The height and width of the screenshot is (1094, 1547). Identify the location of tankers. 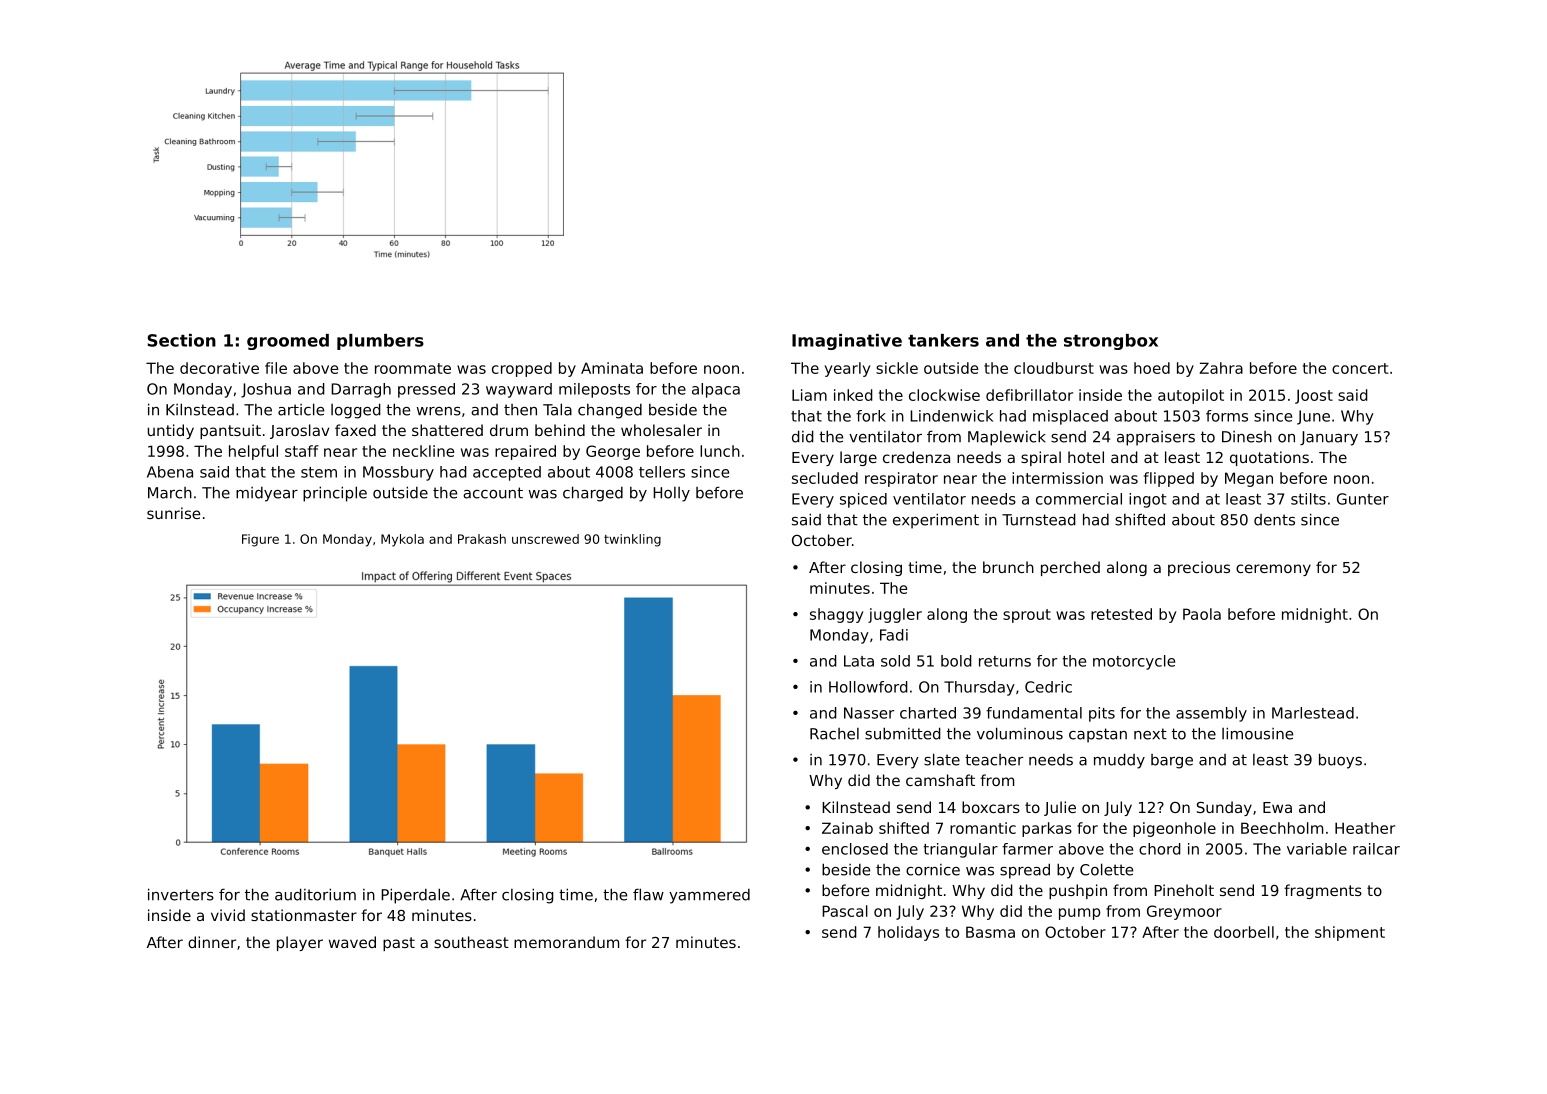
(943, 340).
